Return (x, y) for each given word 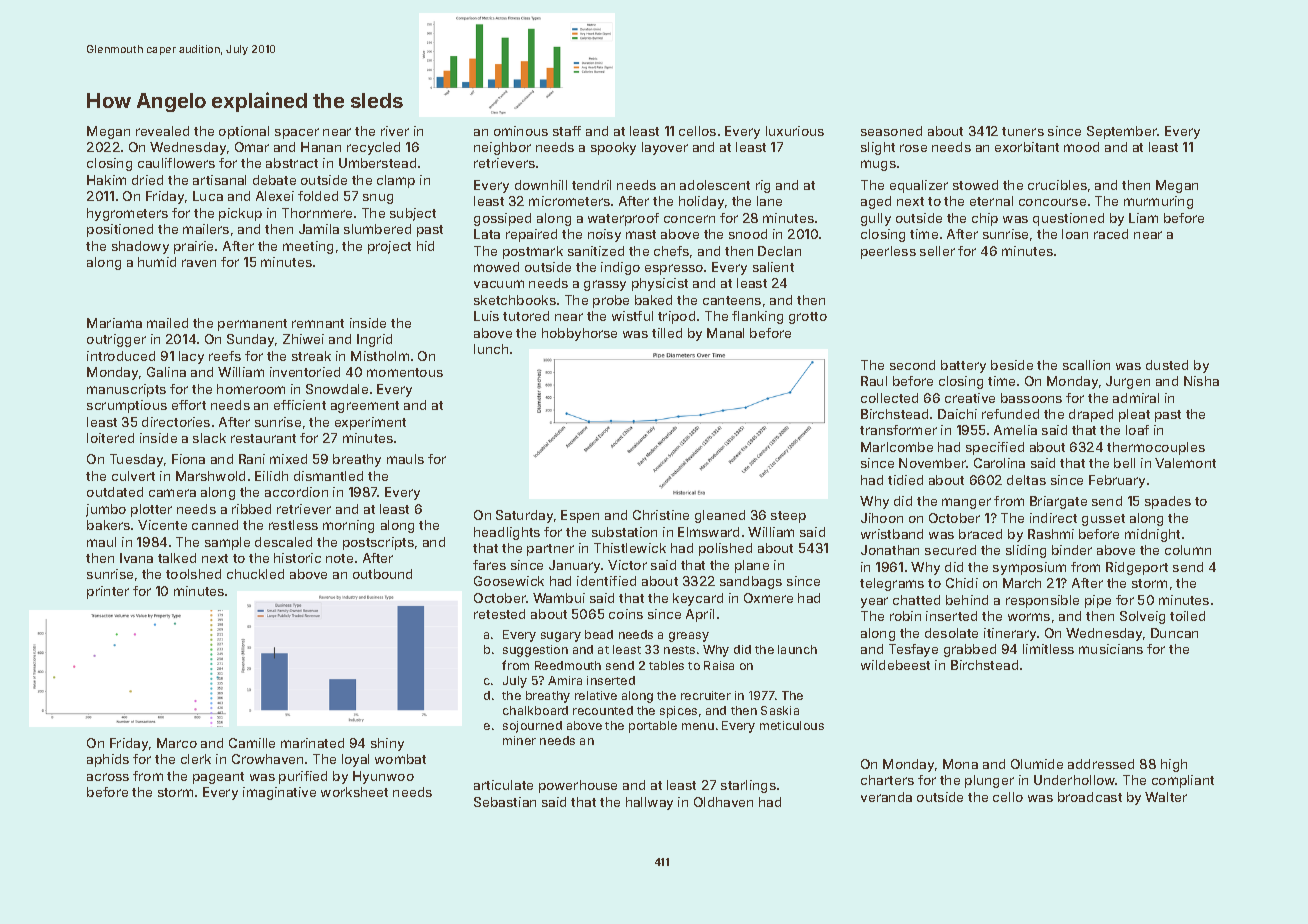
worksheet (354, 792)
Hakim (106, 180)
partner (550, 550)
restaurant (263, 438)
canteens (732, 300)
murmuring (1158, 202)
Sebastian (505, 802)
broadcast (1090, 797)
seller (937, 251)
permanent (252, 325)
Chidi (962, 583)
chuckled (255, 574)
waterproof (623, 219)
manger (966, 503)
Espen (580, 516)
